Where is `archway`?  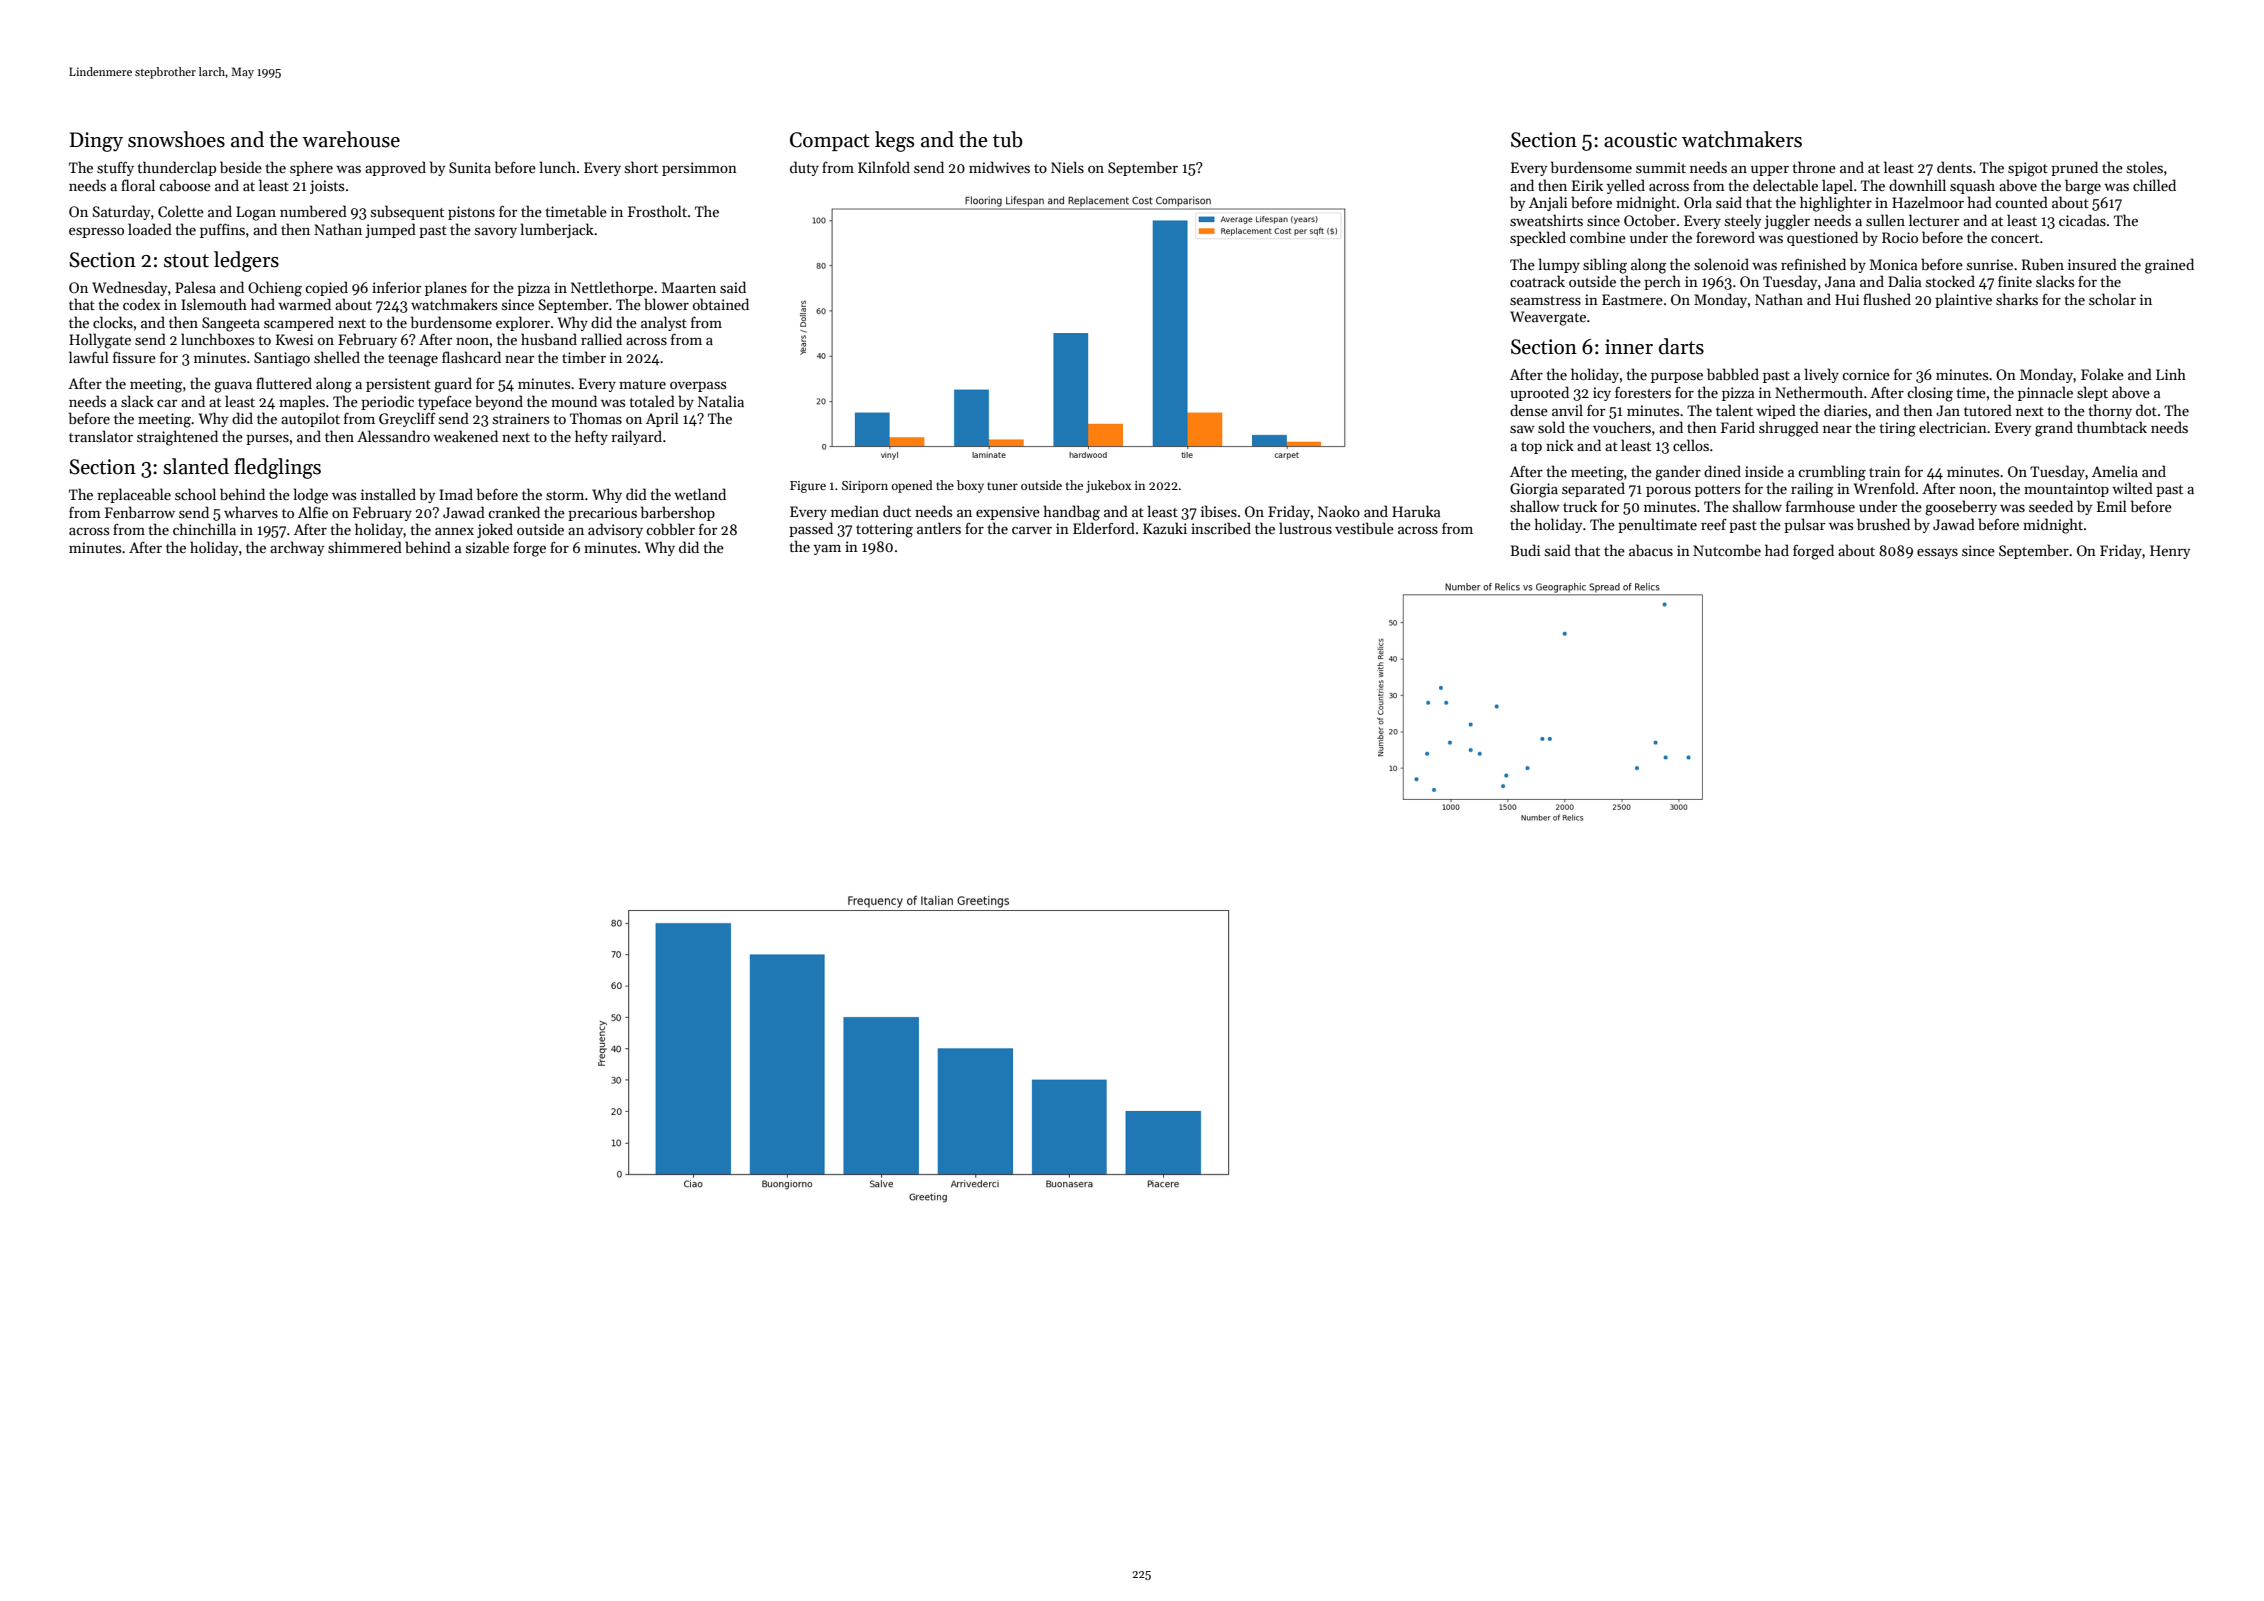
archway is located at coordinates (297, 548).
